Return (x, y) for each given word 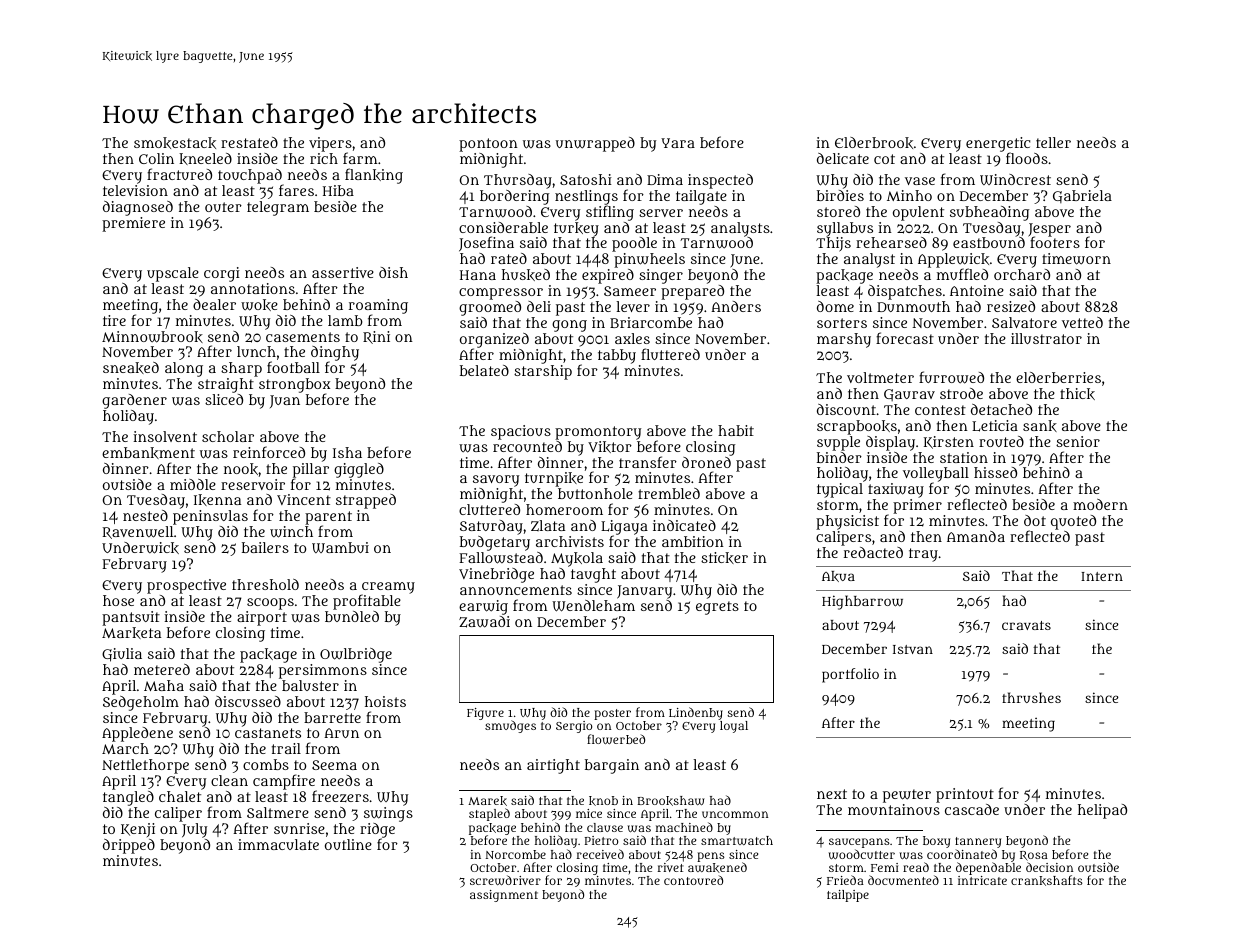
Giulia (122, 655)
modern (1100, 504)
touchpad (251, 177)
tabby (617, 356)
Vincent (304, 499)
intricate (982, 880)
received (600, 854)
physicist (847, 522)
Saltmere (278, 812)
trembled (669, 493)
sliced (224, 399)
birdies (840, 195)
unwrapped (595, 144)
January (644, 592)
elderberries (1058, 377)
